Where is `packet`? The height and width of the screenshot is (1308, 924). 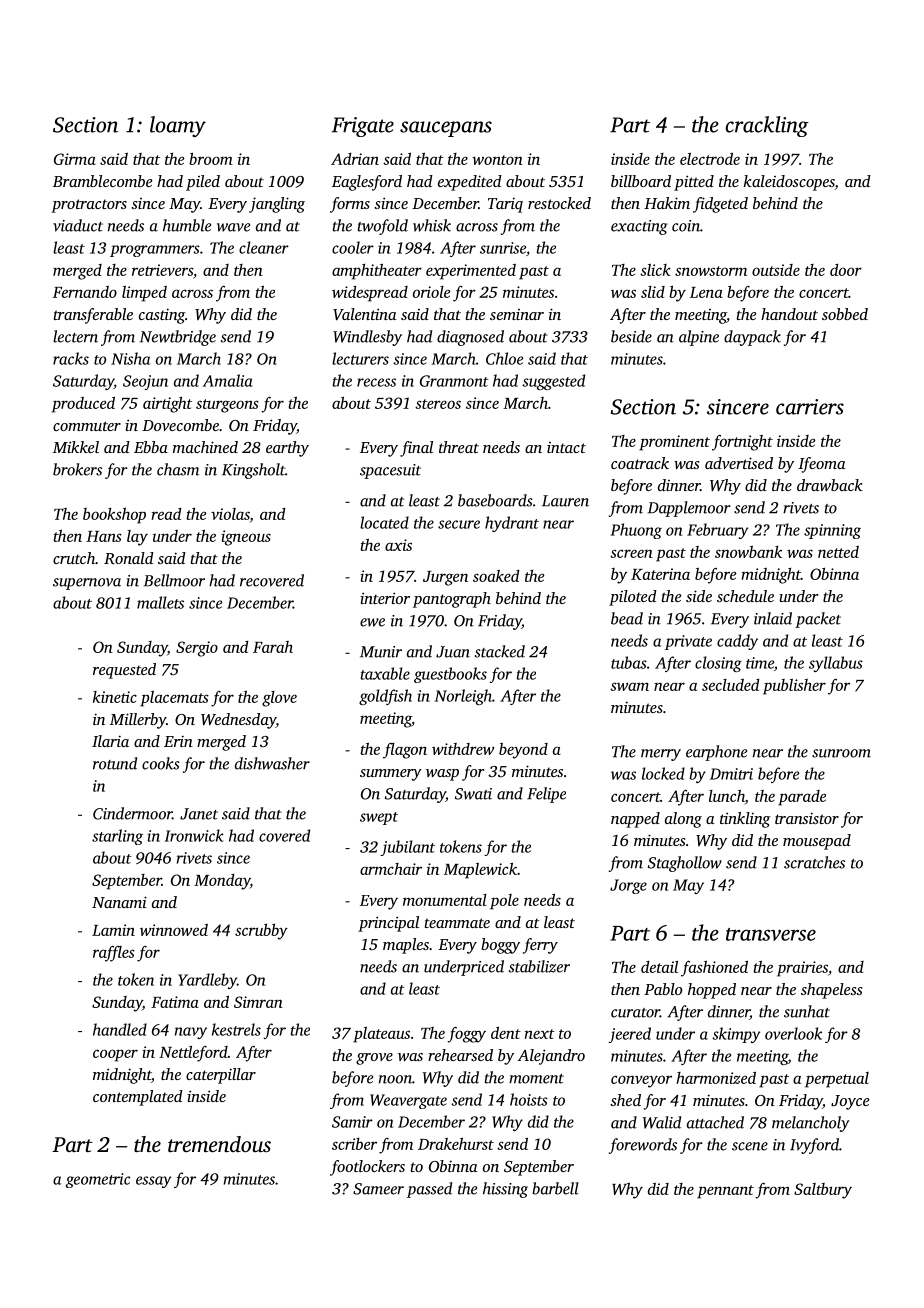 packet is located at coordinates (818, 620).
